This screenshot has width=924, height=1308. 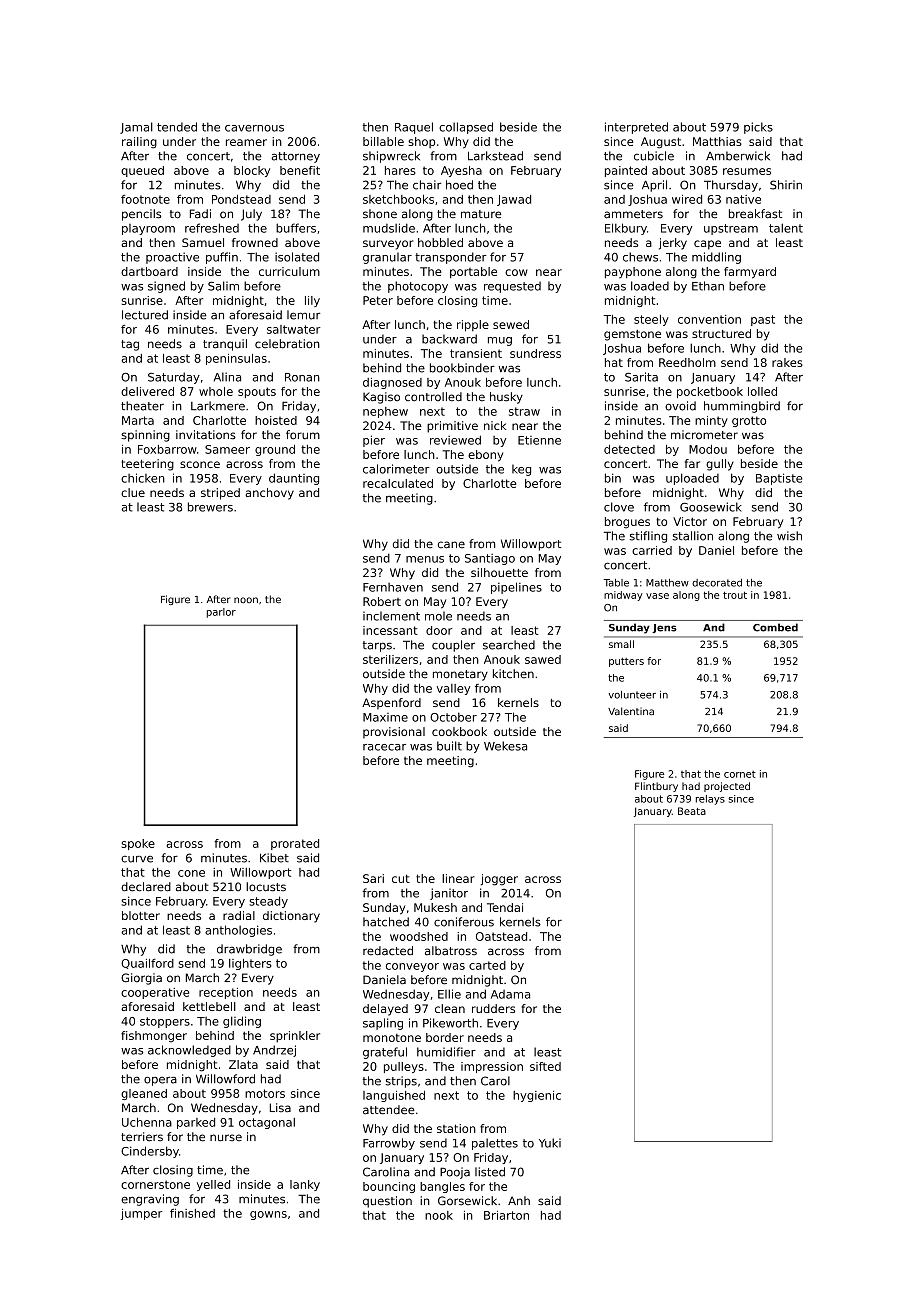 I want to click on billable, so click(x=383, y=141).
